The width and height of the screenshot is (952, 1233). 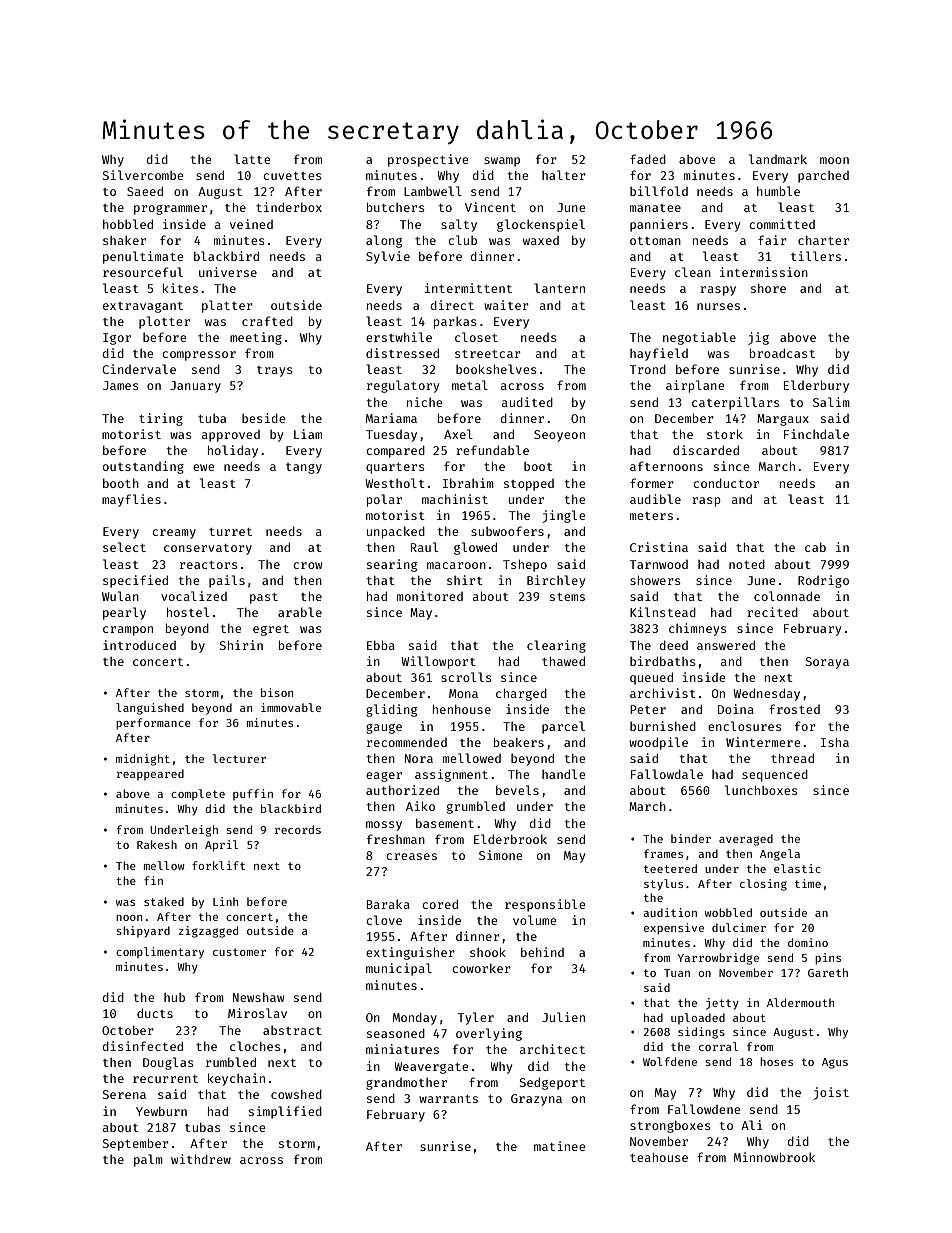 I want to click on outstanding, so click(x=143, y=467).
